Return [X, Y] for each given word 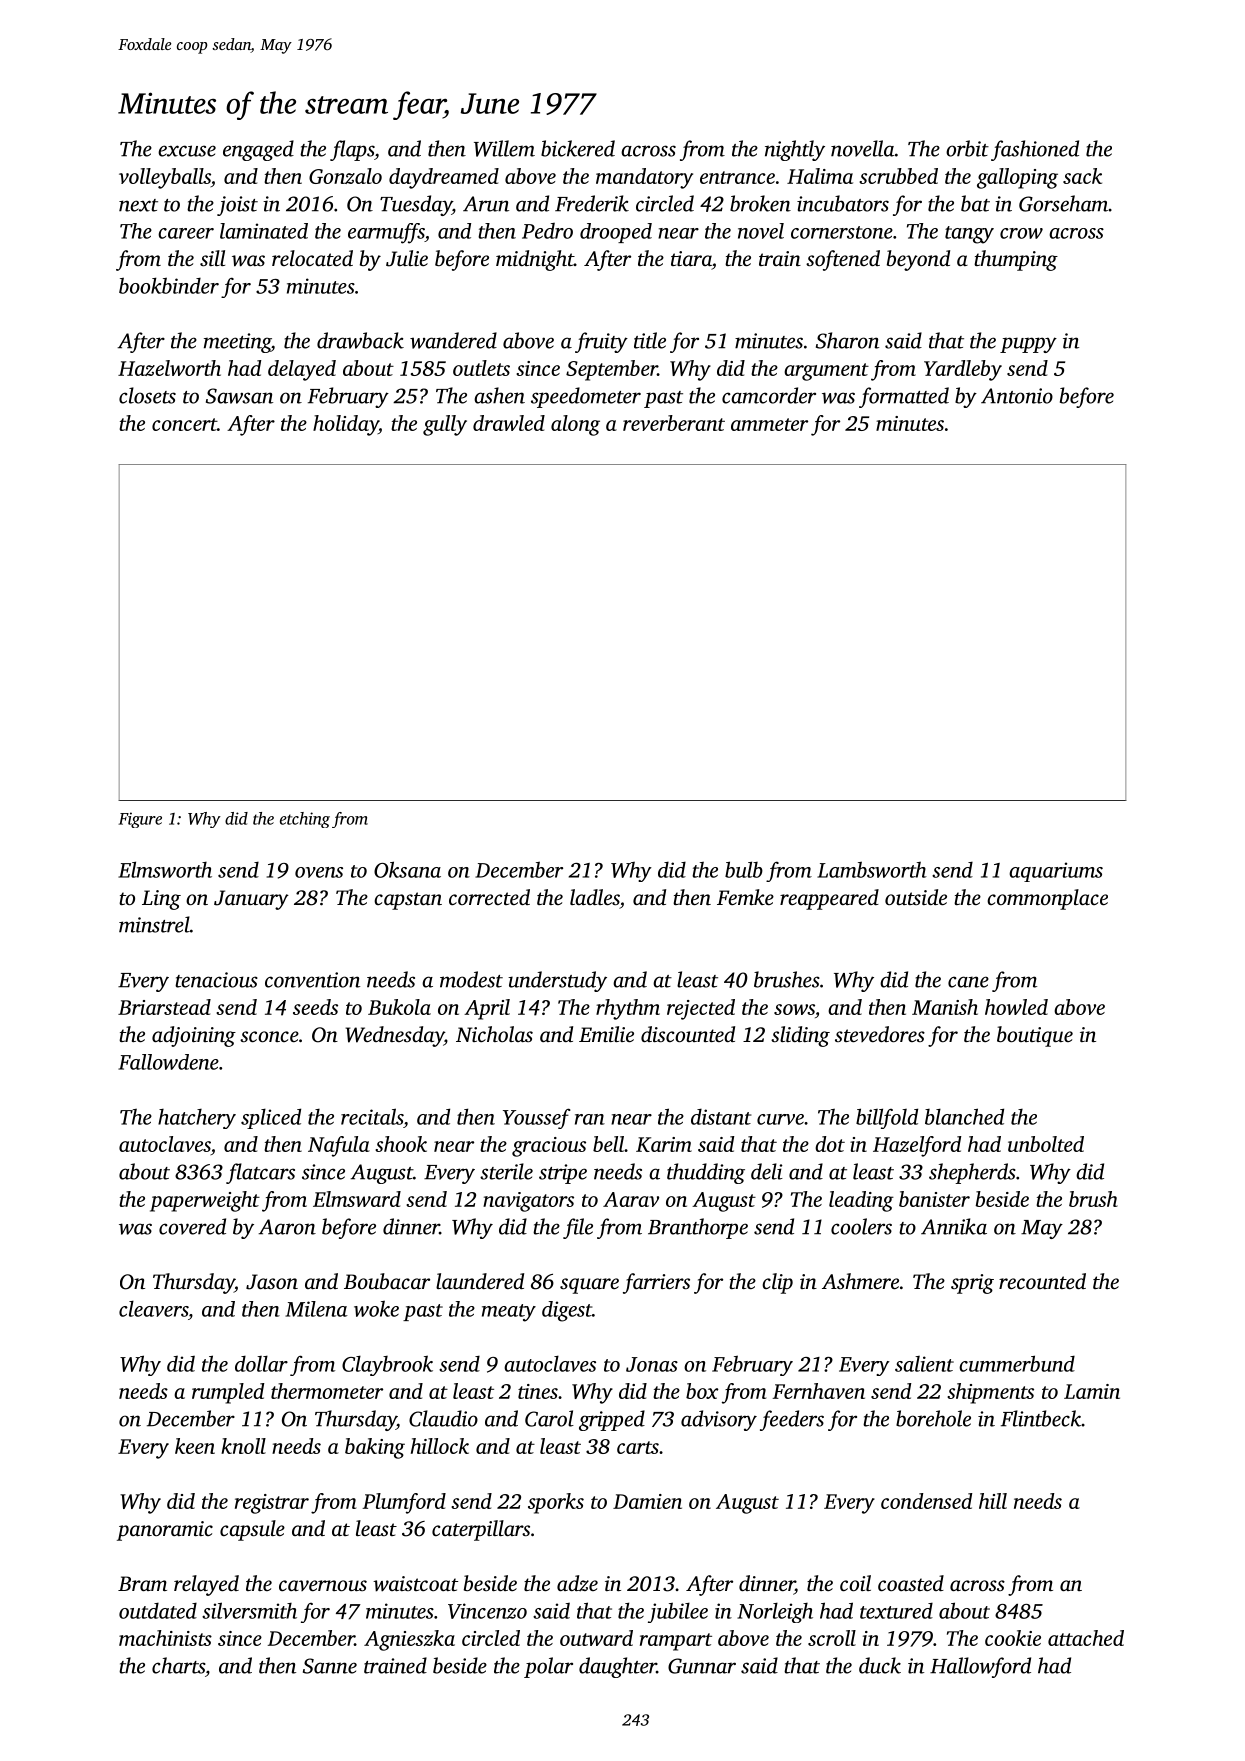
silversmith [249, 1610]
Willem [504, 148]
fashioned [1035, 150]
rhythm [628, 1009]
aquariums [1056, 872]
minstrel [154, 924]
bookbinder [169, 285]
